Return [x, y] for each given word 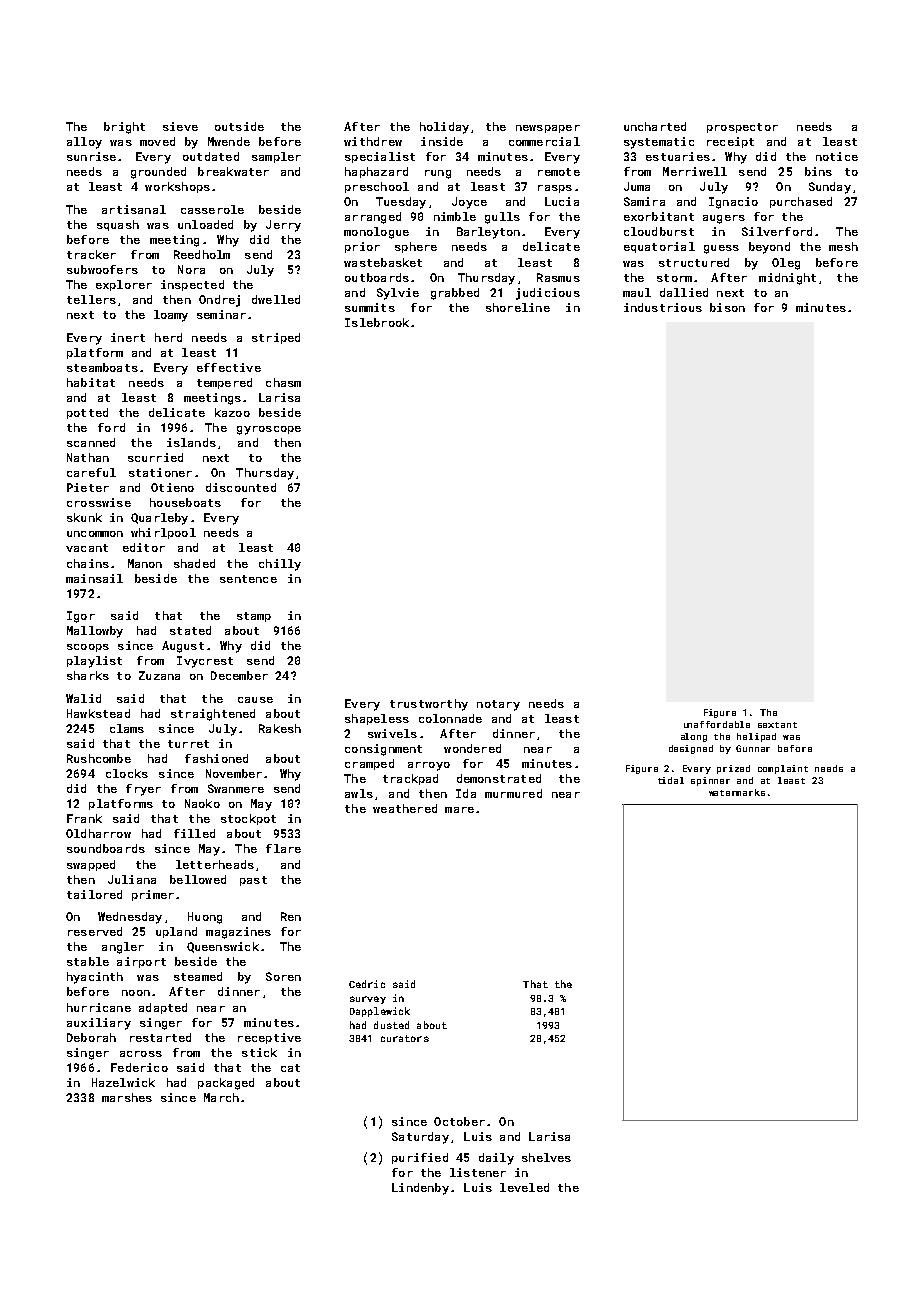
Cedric [367, 984]
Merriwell [695, 171]
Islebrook [377, 322]
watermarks [737, 792]
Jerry [283, 226]
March [221, 1097]
